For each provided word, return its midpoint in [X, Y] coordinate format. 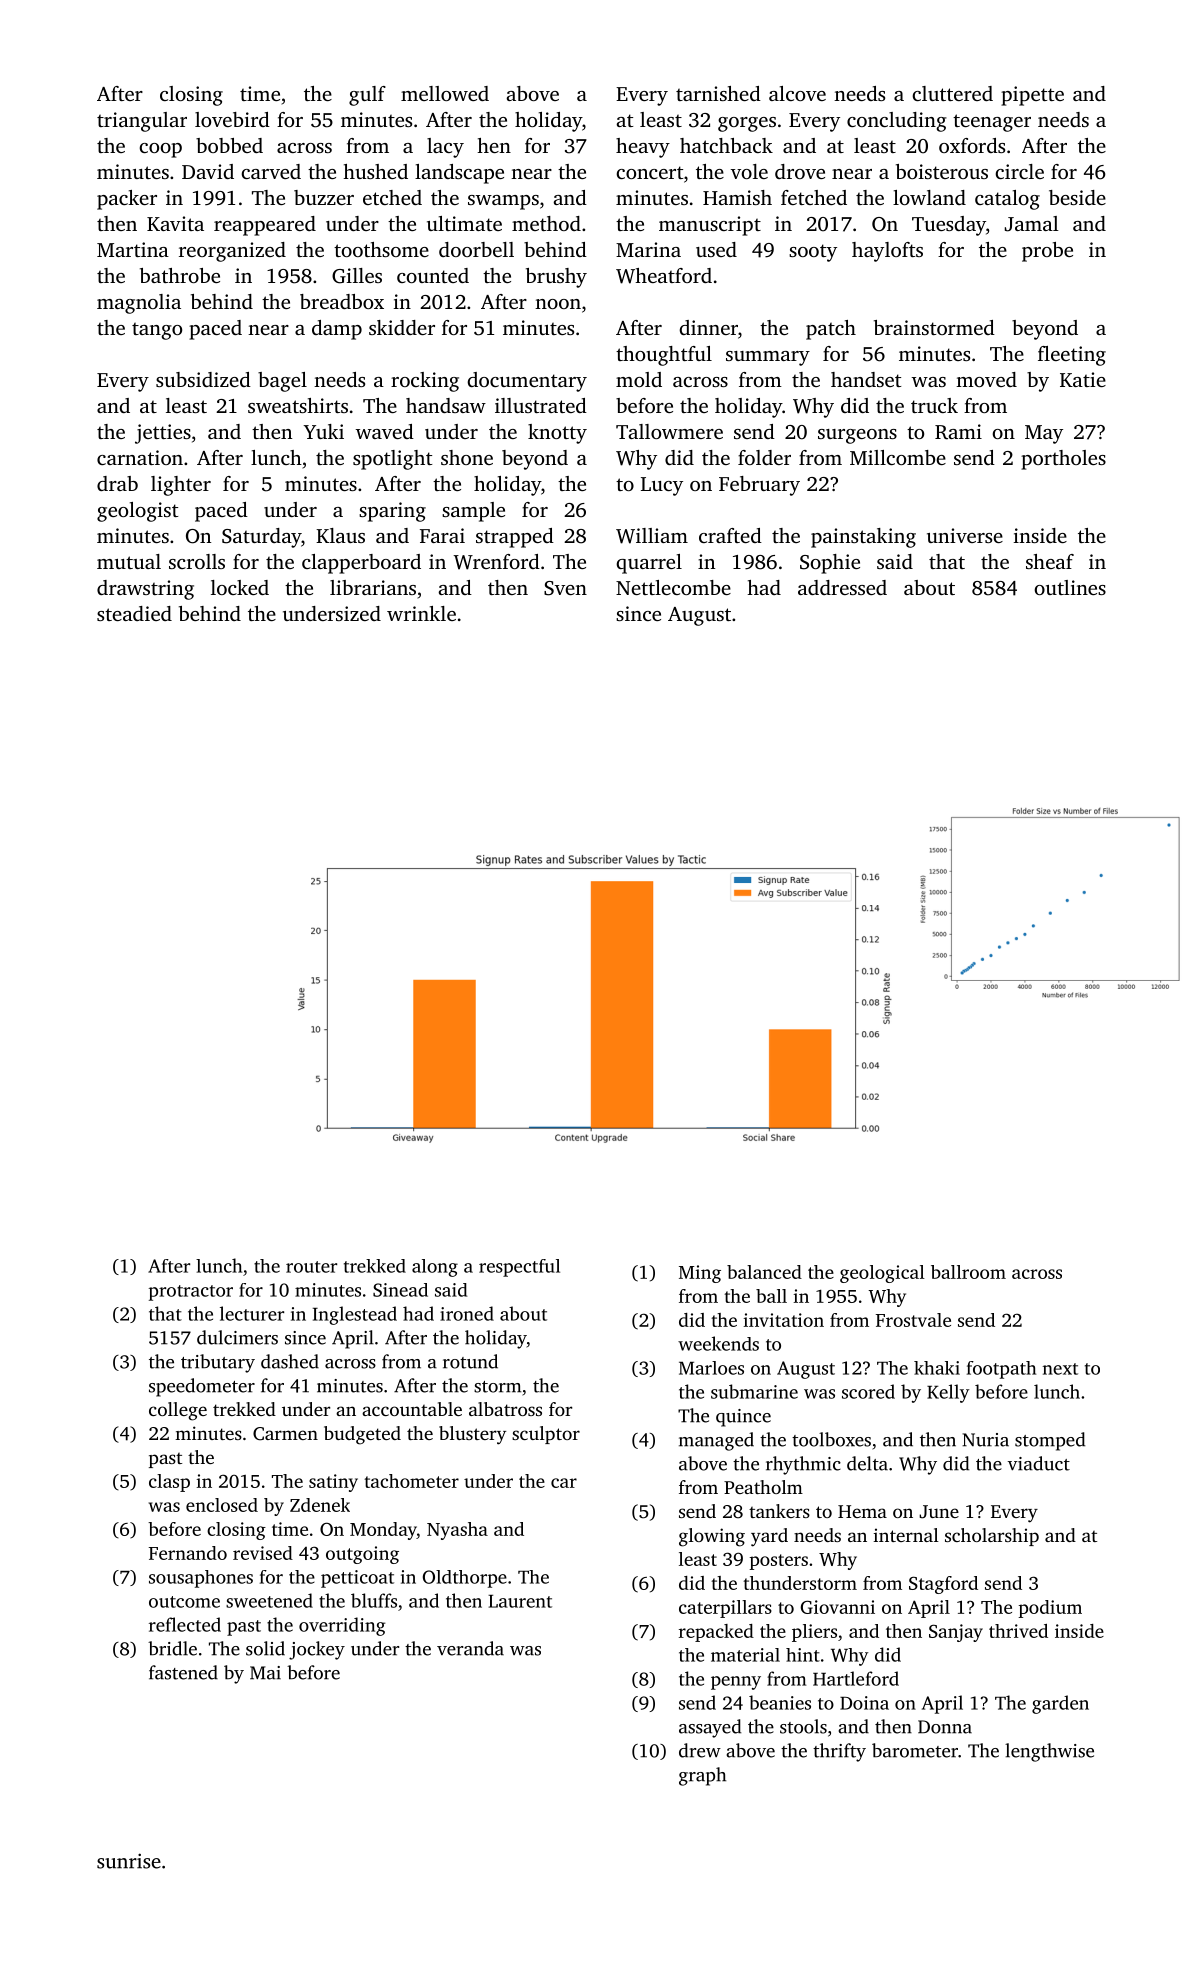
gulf [367, 96]
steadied [134, 613]
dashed [290, 1361]
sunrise [129, 1861]
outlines [1070, 587]
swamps [503, 202]
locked [240, 587]
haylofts [887, 252]
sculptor [546, 1435]
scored [868, 1391]
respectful [519, 1268]
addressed [842, 587]
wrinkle [421, 613]
